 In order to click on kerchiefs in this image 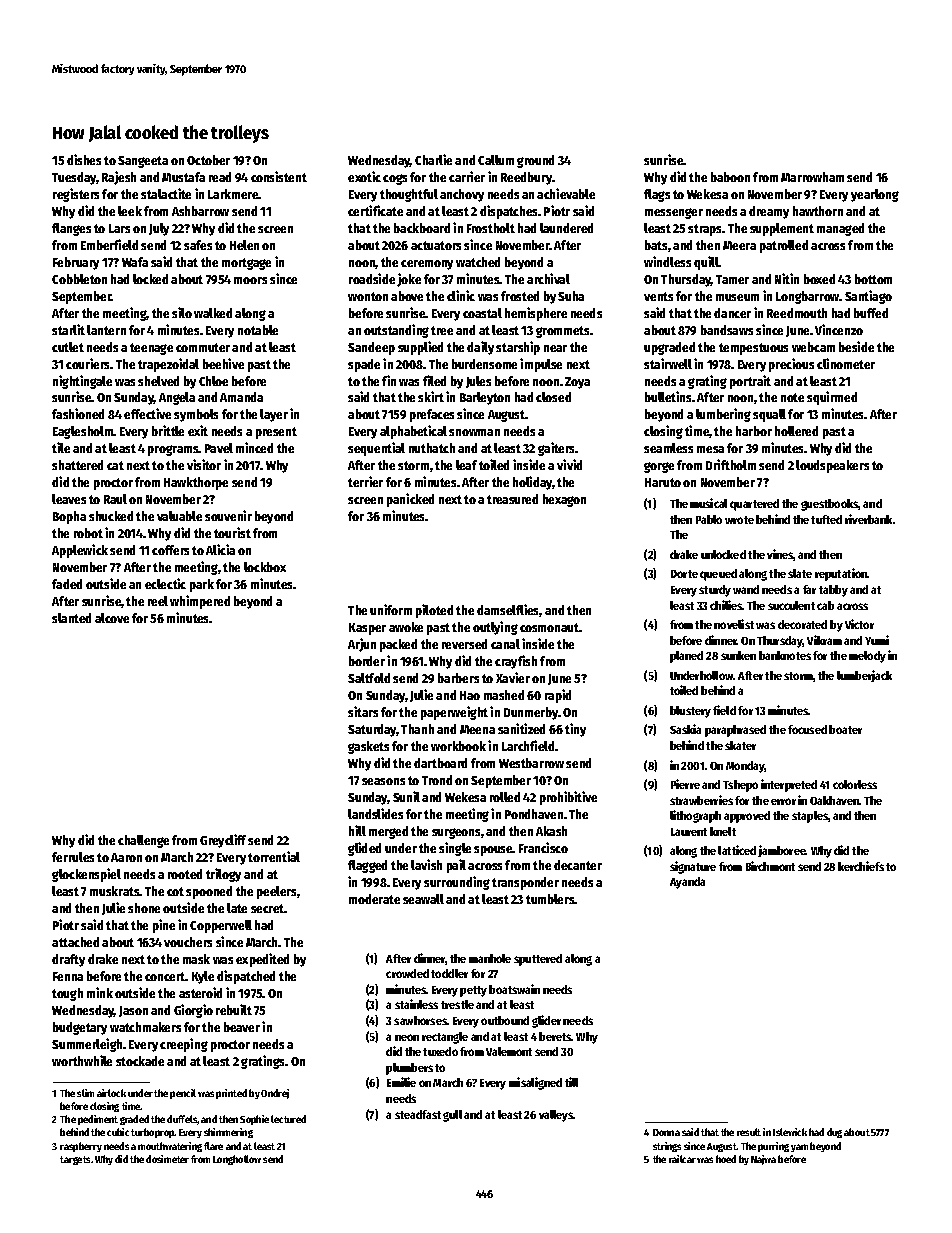, I will do `click(861, 866)`.
